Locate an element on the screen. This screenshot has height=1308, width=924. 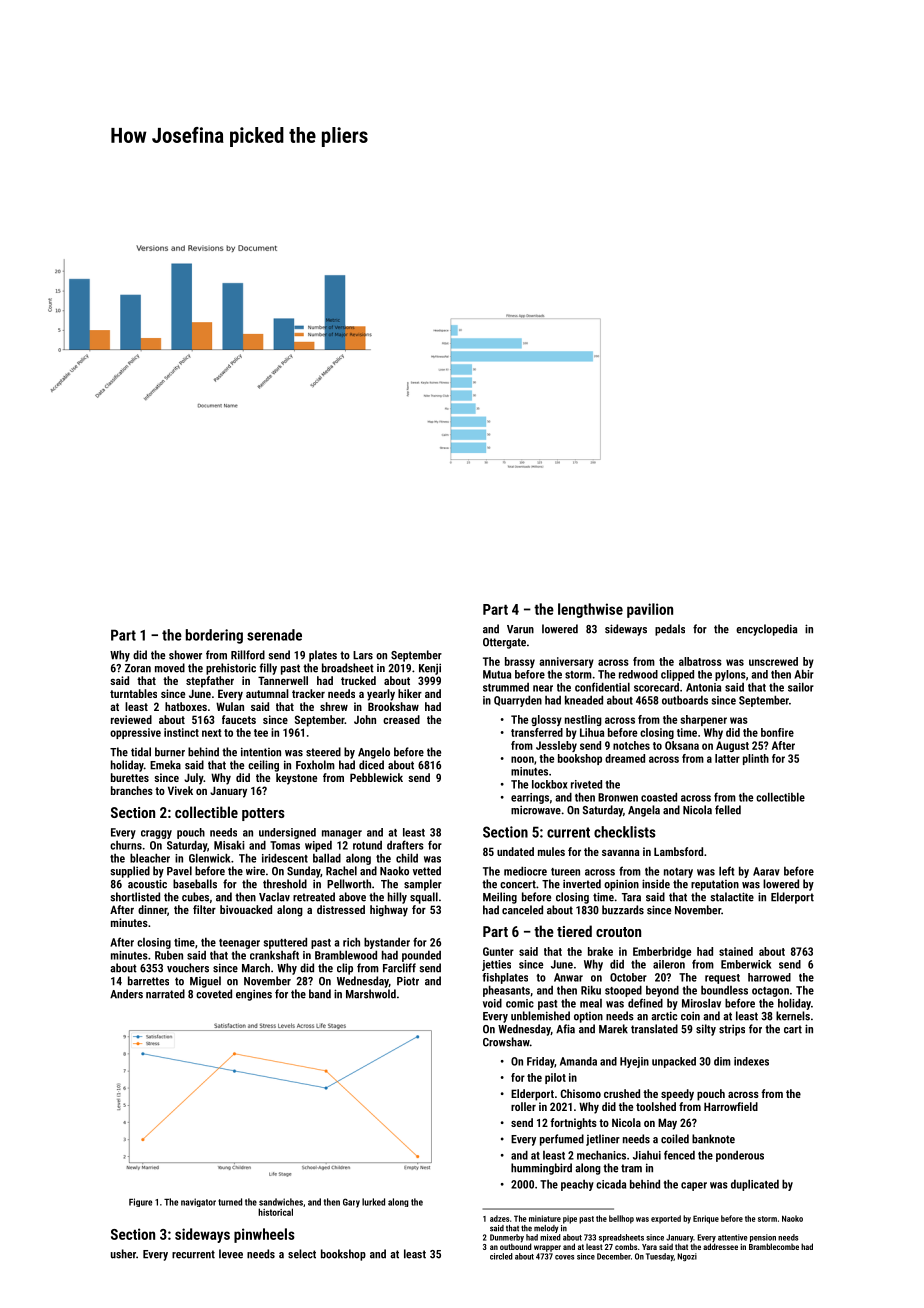
plinth is located at coordinates (756, 759).
